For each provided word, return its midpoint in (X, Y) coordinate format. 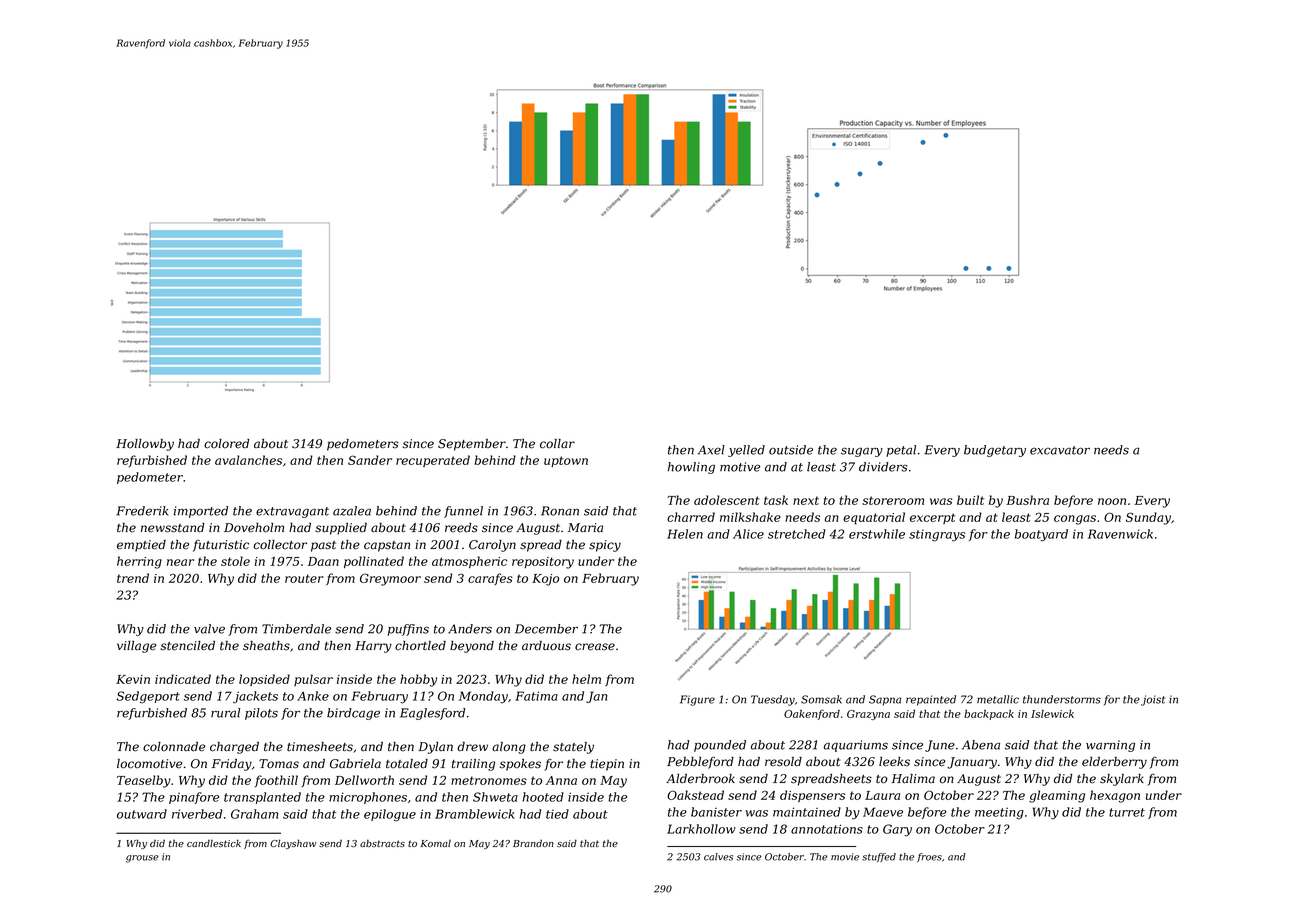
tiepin (607, 765)
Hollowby (145, 445)
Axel (711, 450)
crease (595, 647)
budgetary (995, 451)
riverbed (197, 814)
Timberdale (296, 629)
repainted (931, 700)
